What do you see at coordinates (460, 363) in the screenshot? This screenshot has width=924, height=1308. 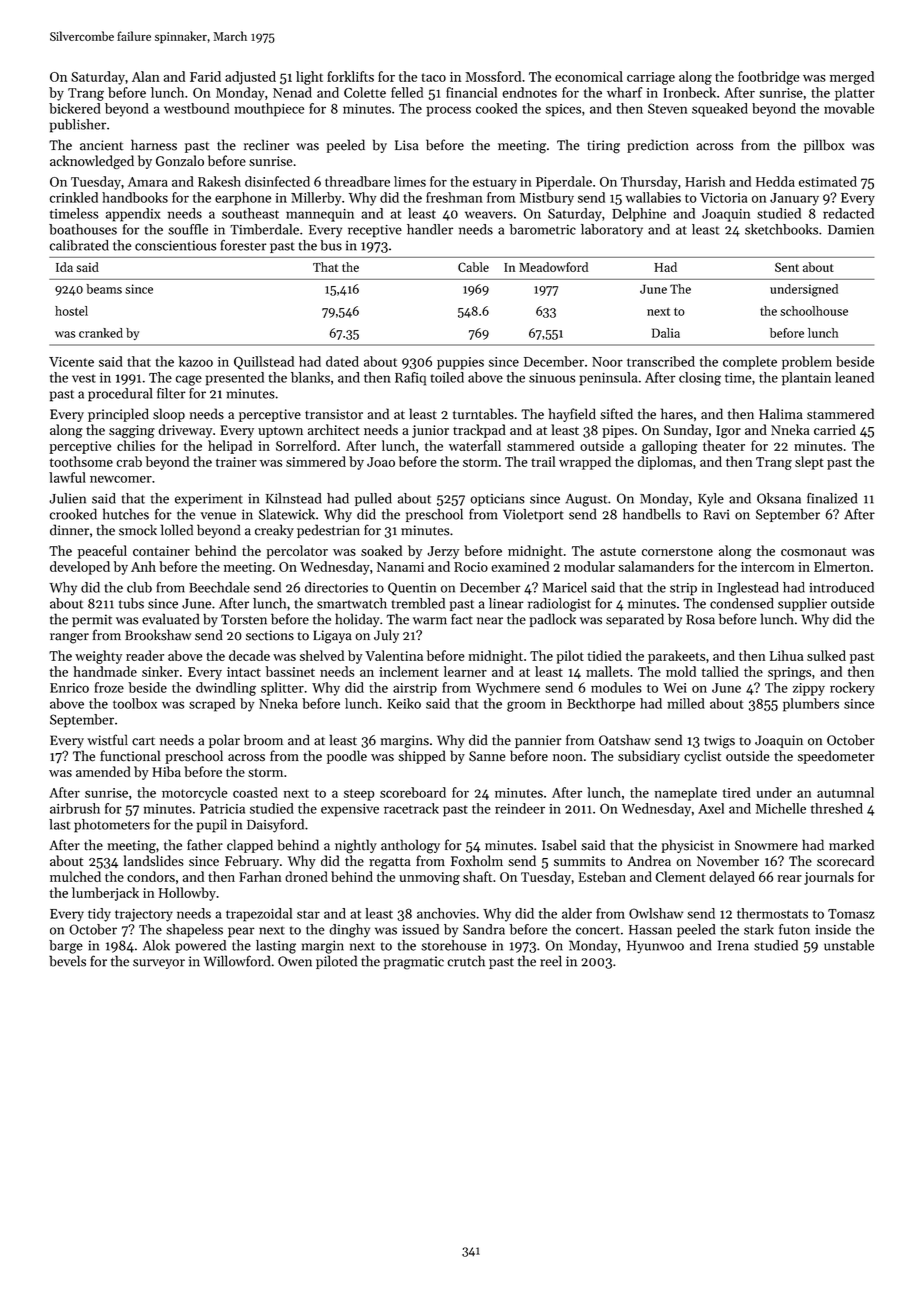 I see `puppies` at bounding box center [460, 363].
